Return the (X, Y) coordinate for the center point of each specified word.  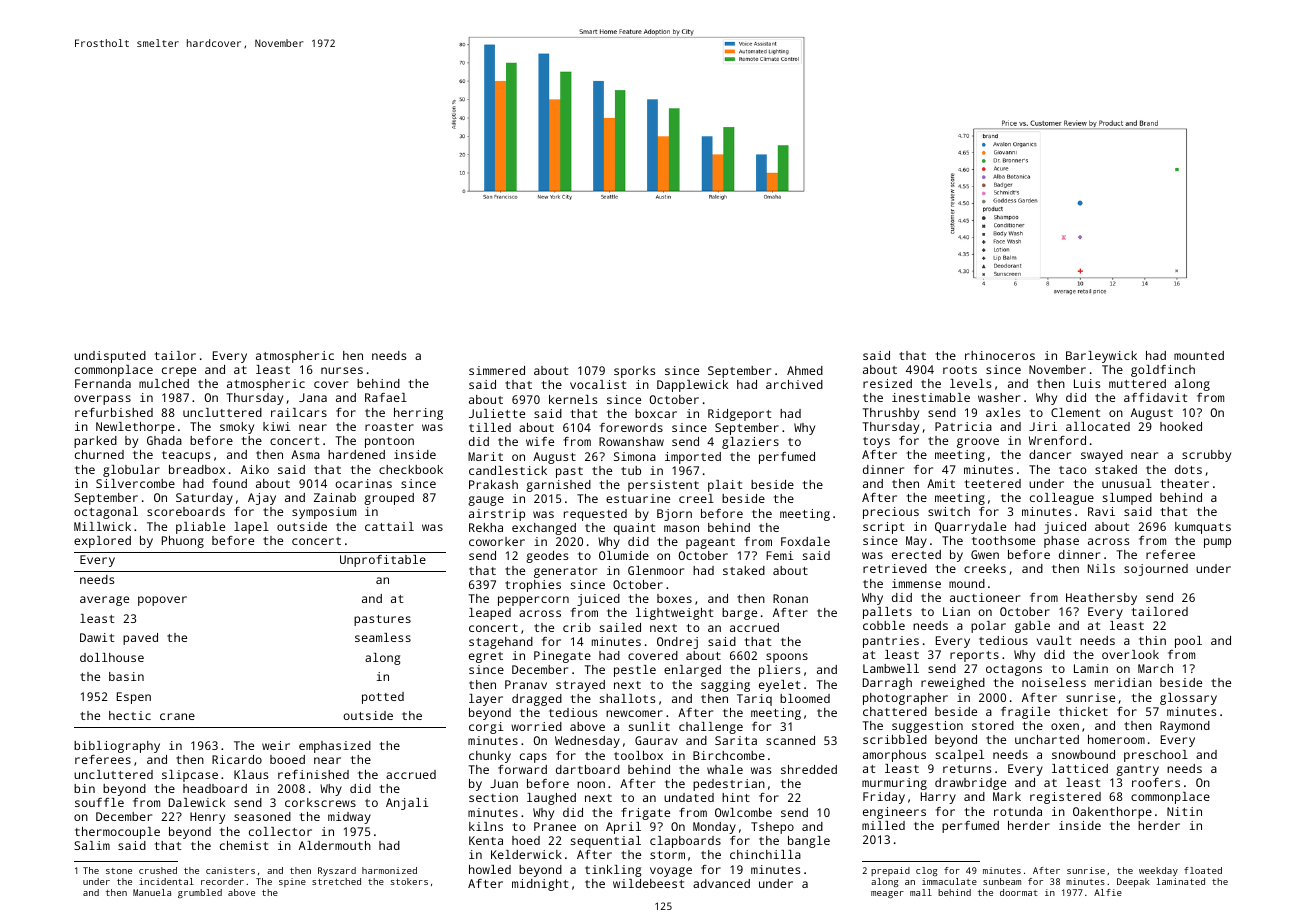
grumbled (200, 893)
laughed (551, 799)
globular (131, 471)
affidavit (1155, 397)
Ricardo (237, 759)
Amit (941, 483)
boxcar (656, 413)
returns (967, 769)
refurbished (114, 412)
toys (876, 442)
